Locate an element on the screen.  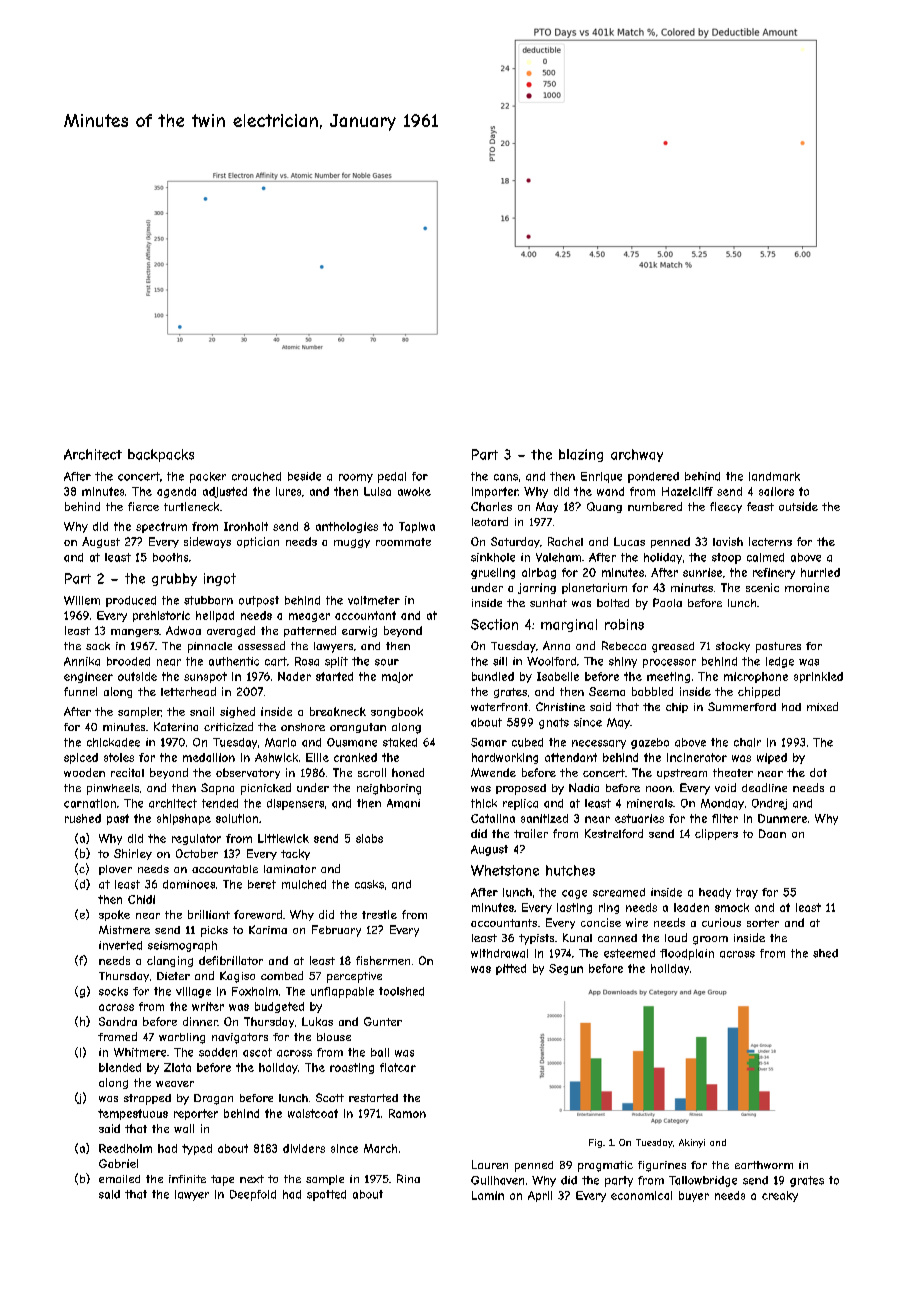
backpacks is located at coordinates (161, 455).
